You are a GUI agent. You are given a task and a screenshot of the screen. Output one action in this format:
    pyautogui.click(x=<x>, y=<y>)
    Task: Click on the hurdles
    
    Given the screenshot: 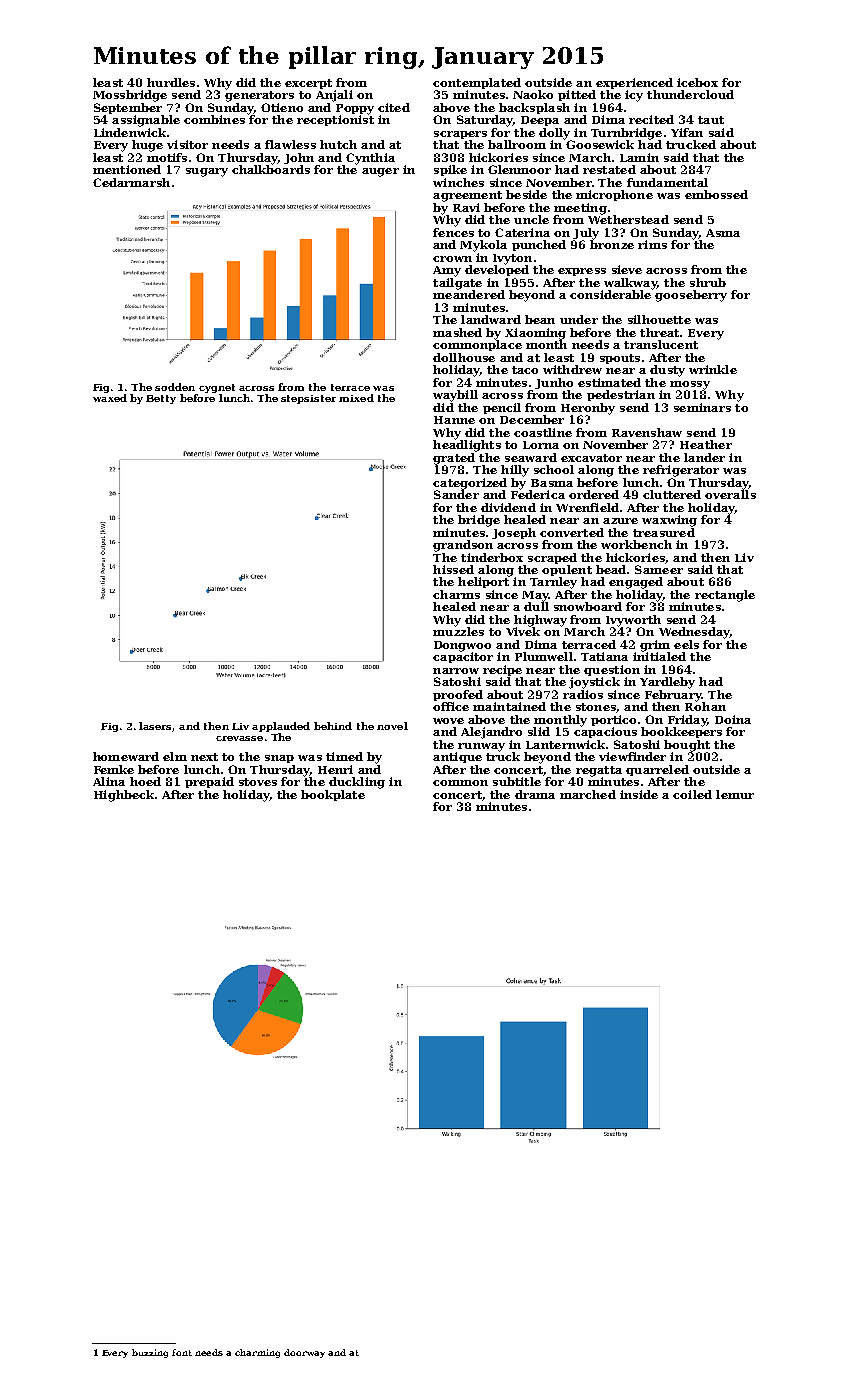 What is the action you would take?
    pyautogui.click(x=171, y=82)
